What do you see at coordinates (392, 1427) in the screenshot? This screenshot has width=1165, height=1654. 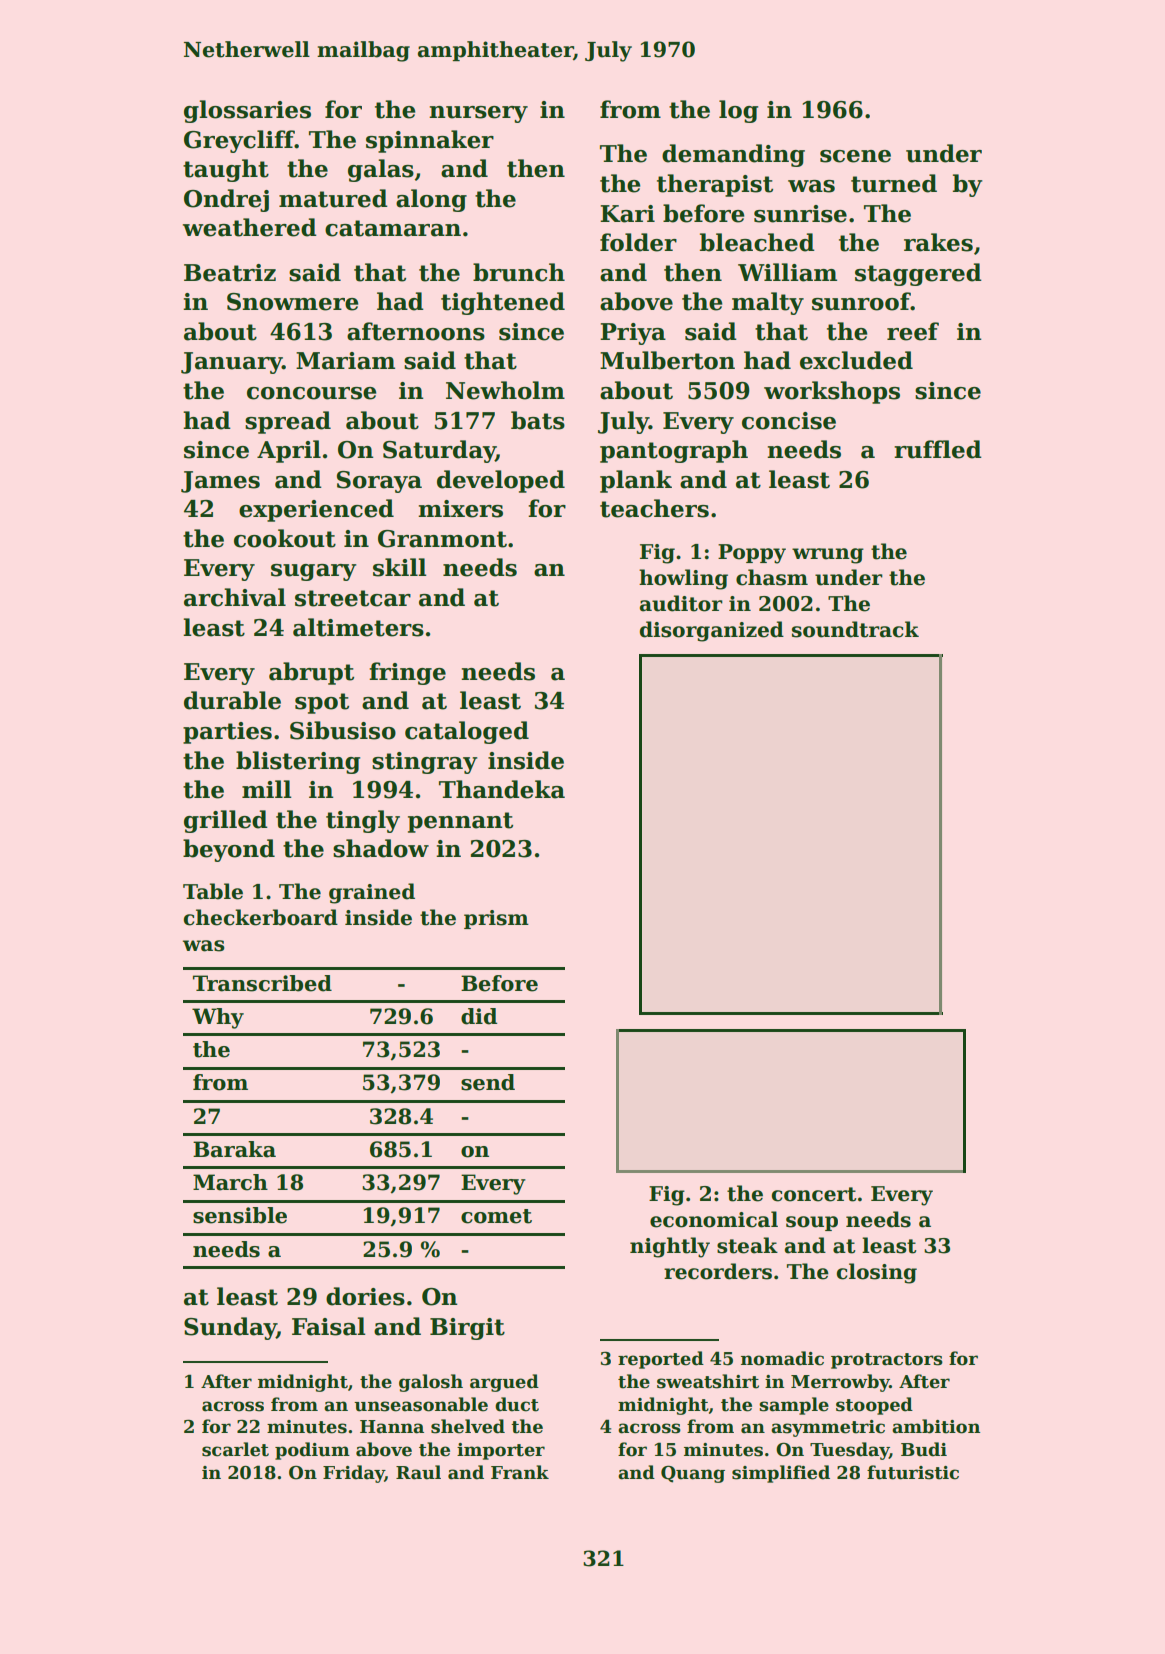 I see `Hanna` at bounding box center [392, 1427].
